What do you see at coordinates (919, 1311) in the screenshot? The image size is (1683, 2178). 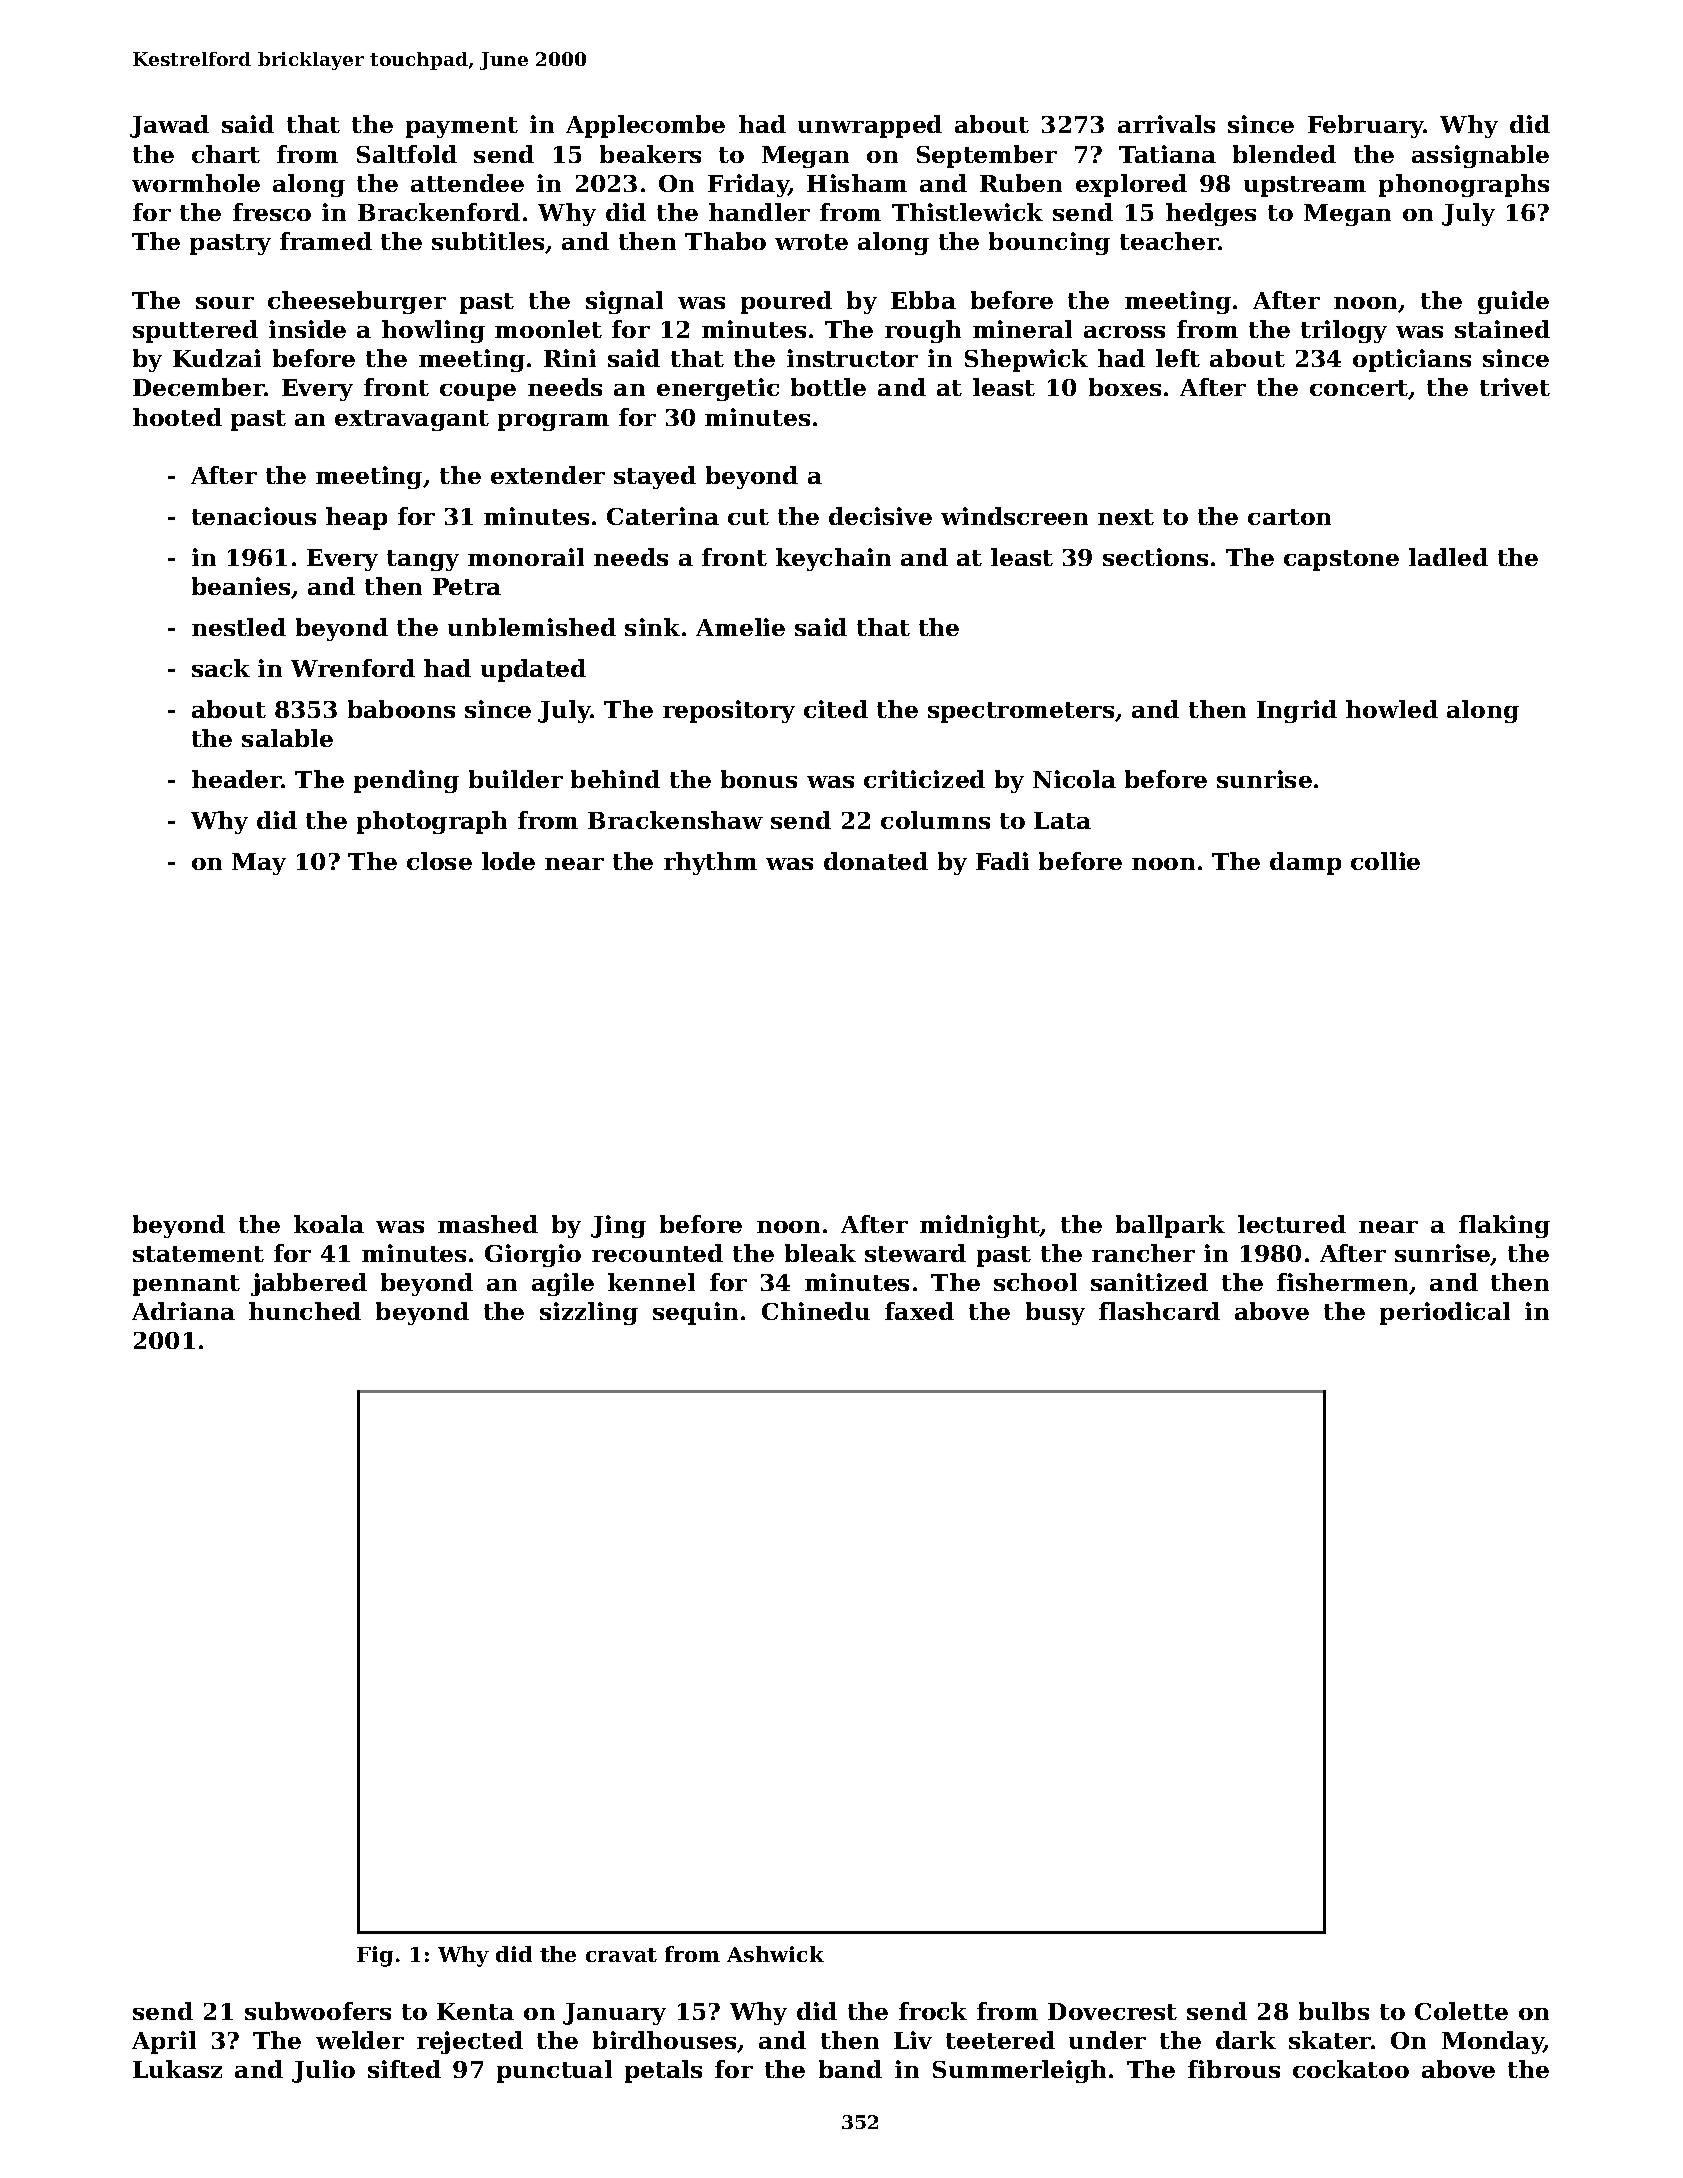 I see `faxed` at bounding box center [919, 1311].
